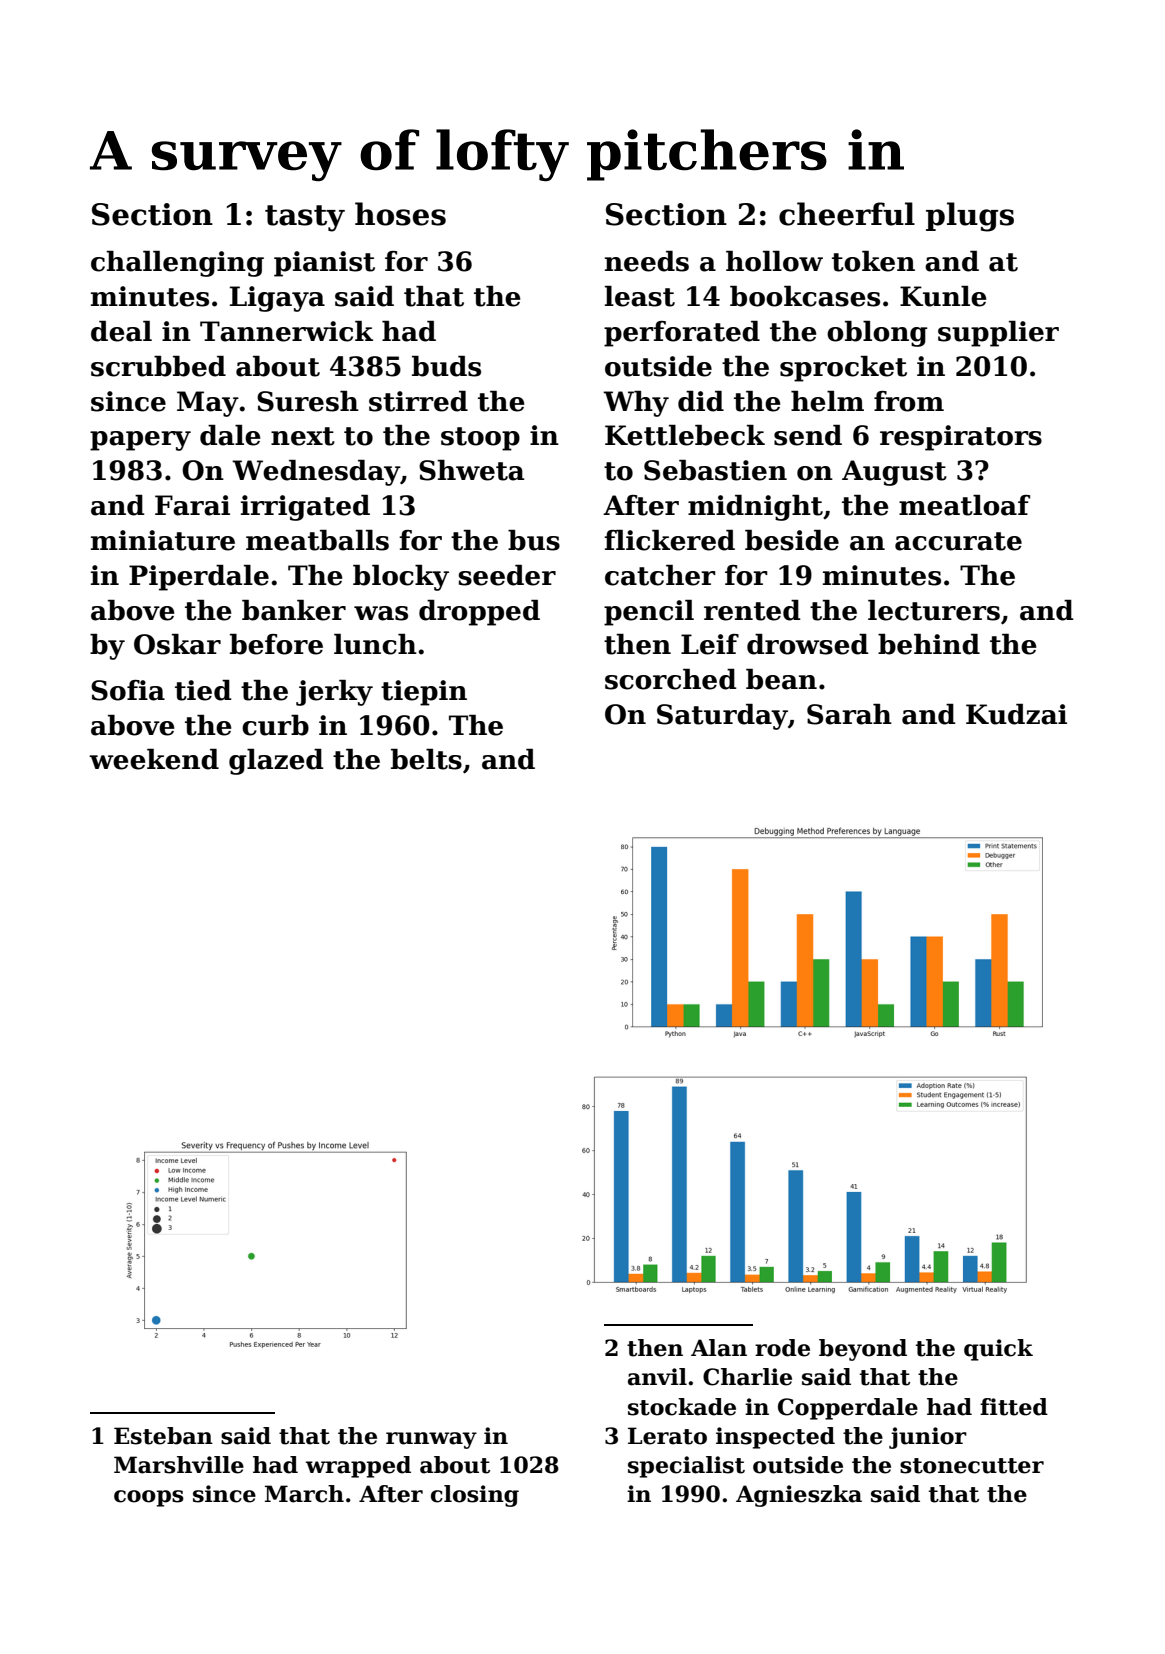  Describe the element at coordinates (375, 644) in the screenshot. I see `lunch` at that location.
